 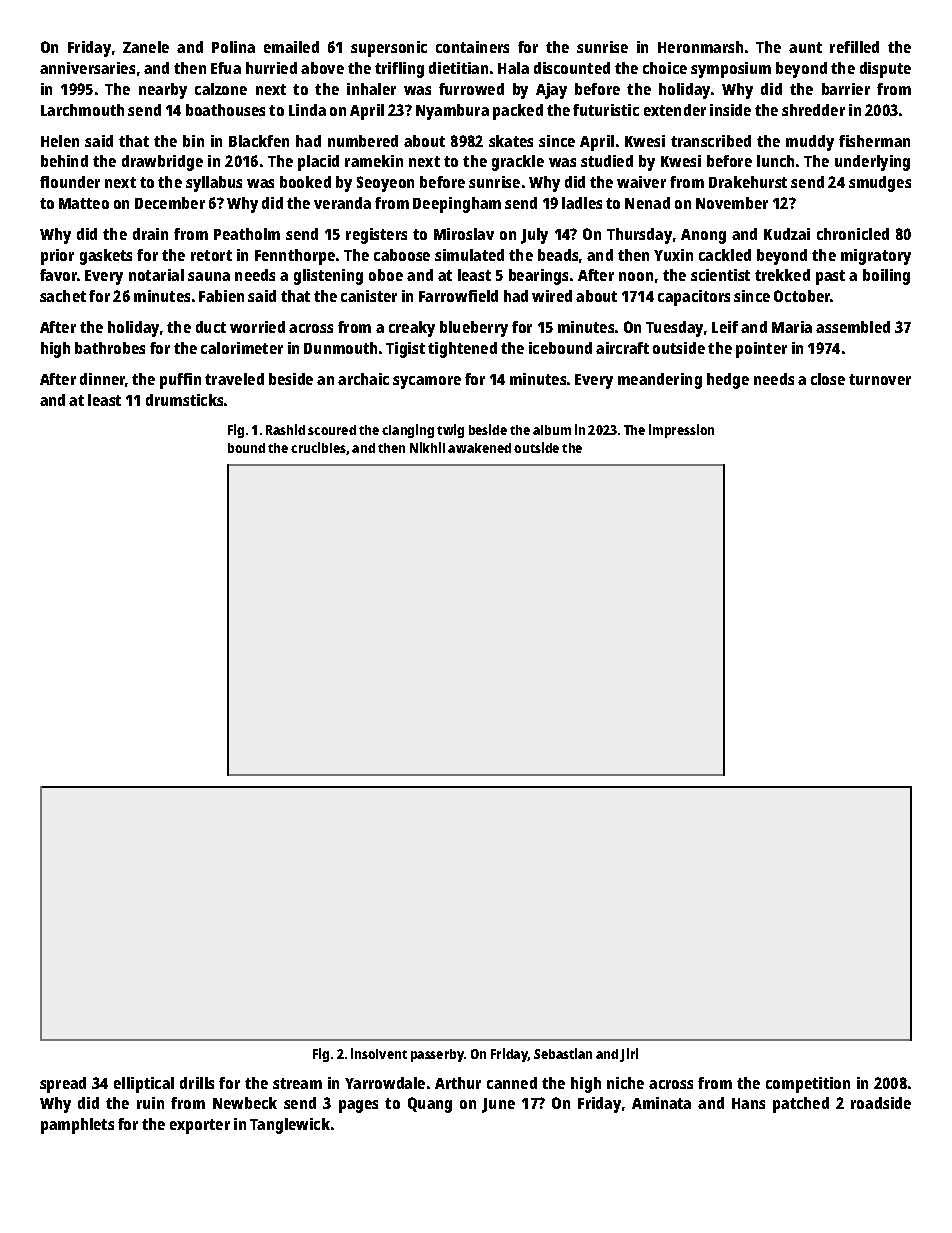 What do you see at coordinates (681, 431) in the page?
I see `impression` at bounding box center [681, 431].
